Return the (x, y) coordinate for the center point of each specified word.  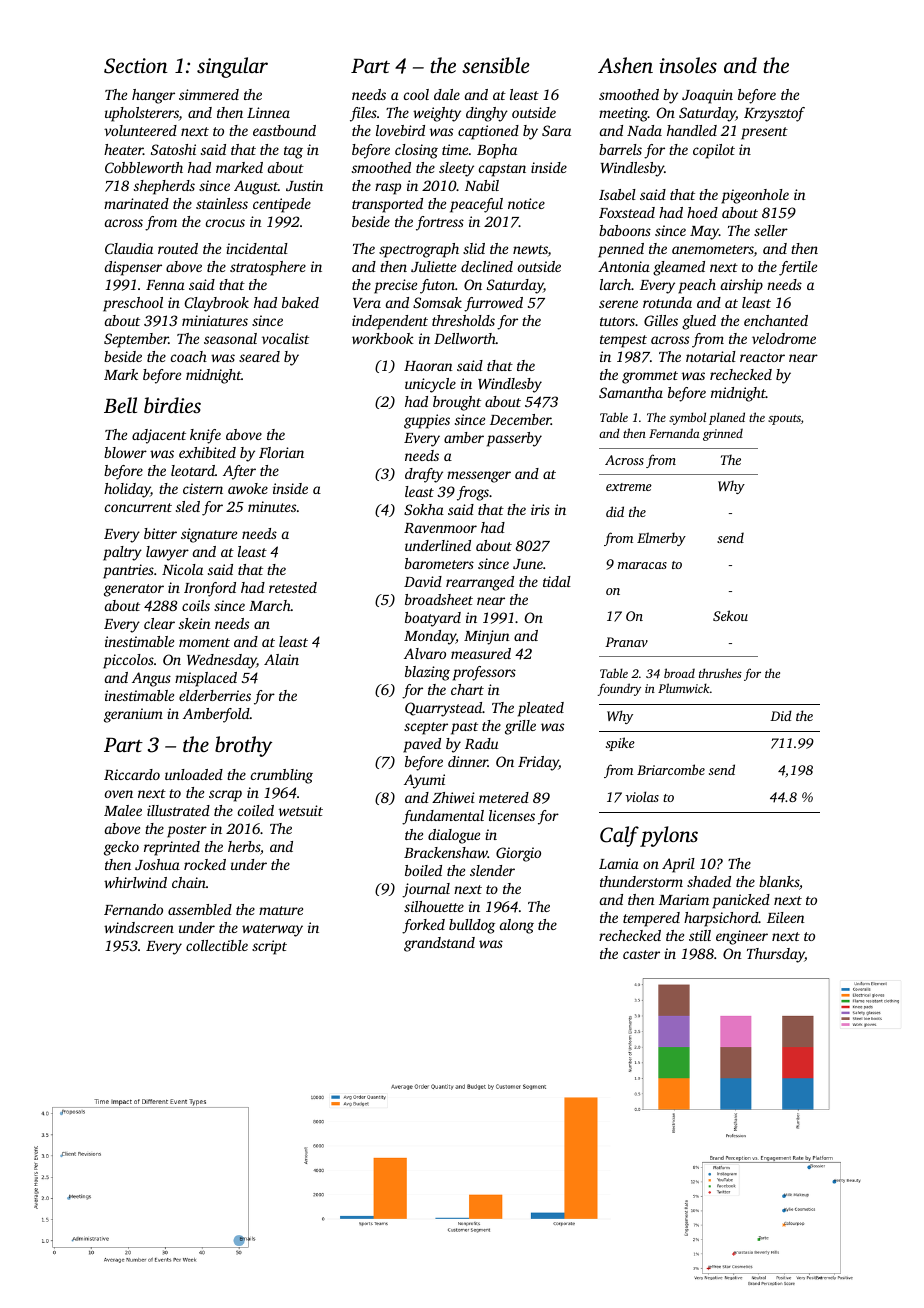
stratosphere (268, 268)
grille (520, 727)
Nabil (482, 185)
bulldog (472, 926)
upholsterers (142, 114)
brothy (243, 746)
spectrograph (419, 250)
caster (641, 954)
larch (616, 284)
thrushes (720, 673)
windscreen (139, 927)
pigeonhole (755, 196)
